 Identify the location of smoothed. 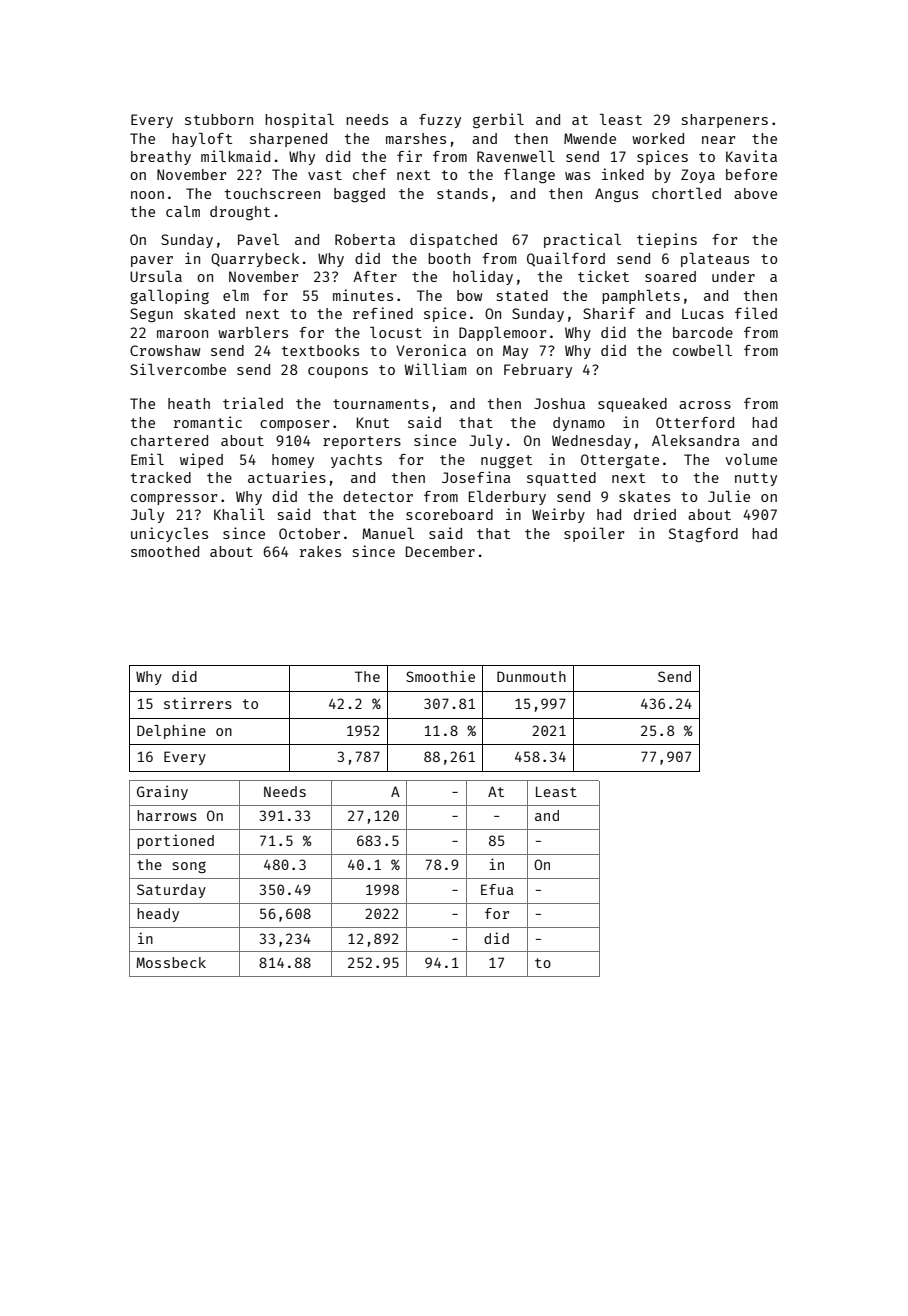
(165, 551).
